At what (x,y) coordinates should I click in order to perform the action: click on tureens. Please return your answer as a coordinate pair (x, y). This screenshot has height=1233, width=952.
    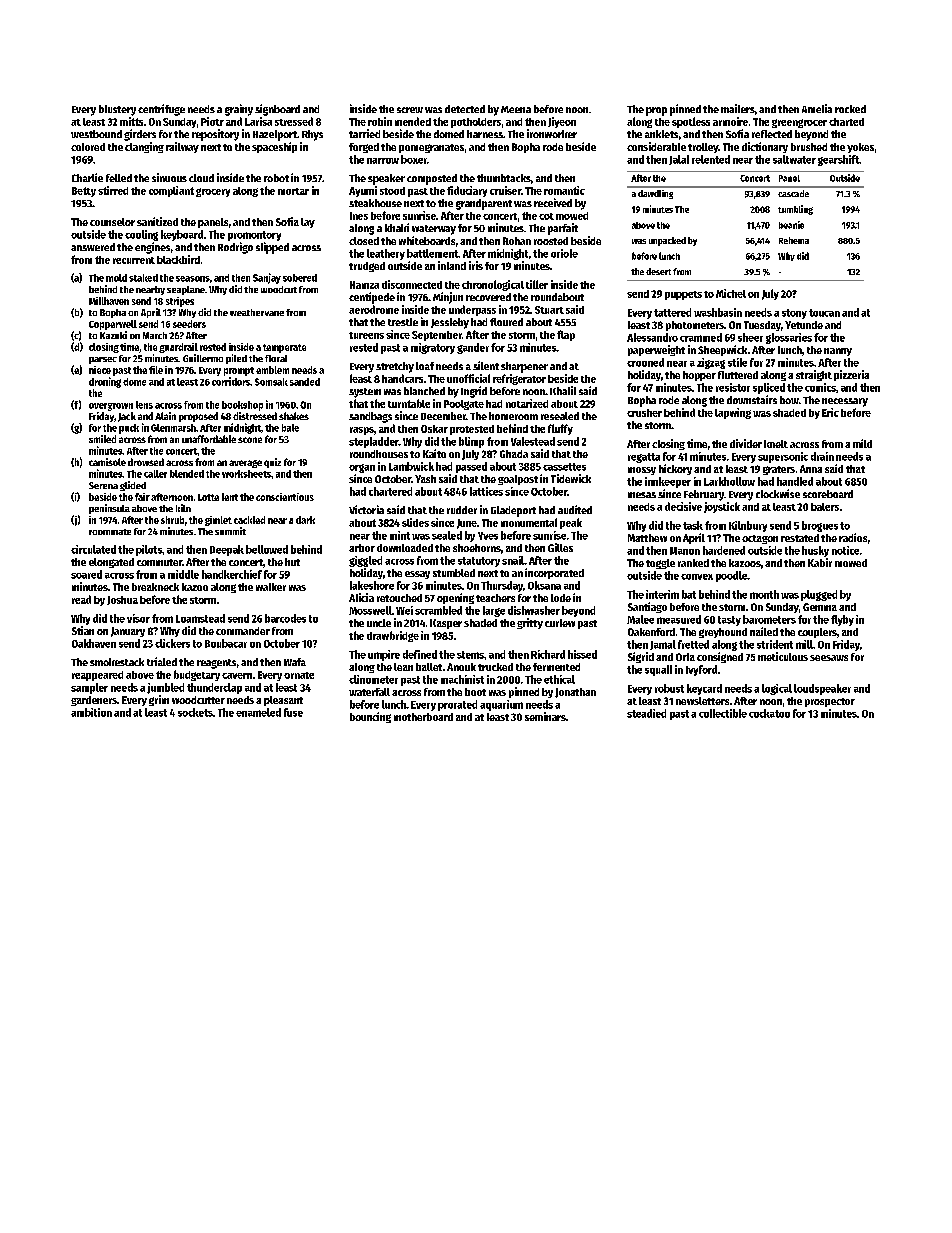
    Looking at the image, I should click on (366, 335).
